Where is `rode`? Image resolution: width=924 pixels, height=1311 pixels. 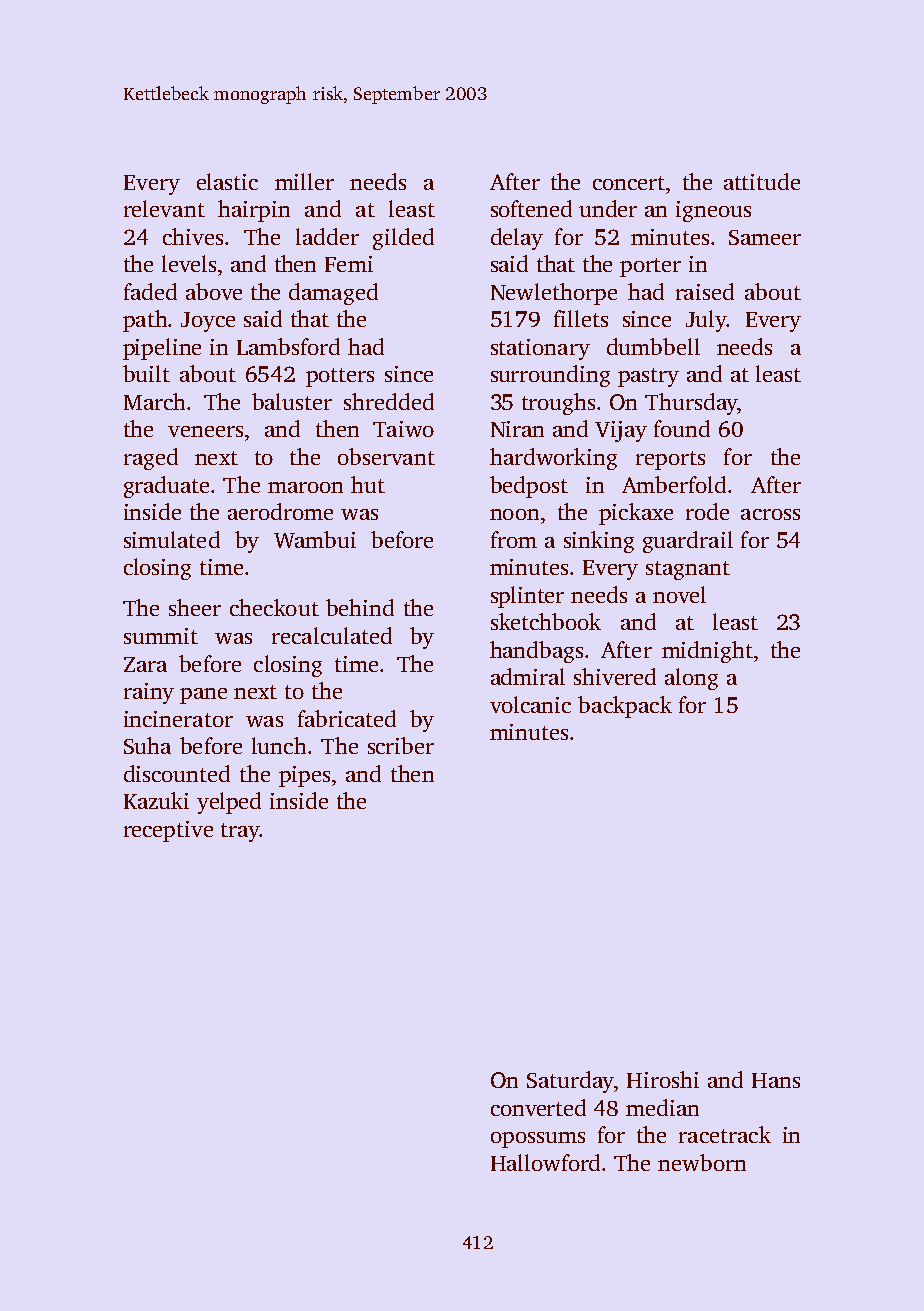
rode is located at coordinates (707, 511).
